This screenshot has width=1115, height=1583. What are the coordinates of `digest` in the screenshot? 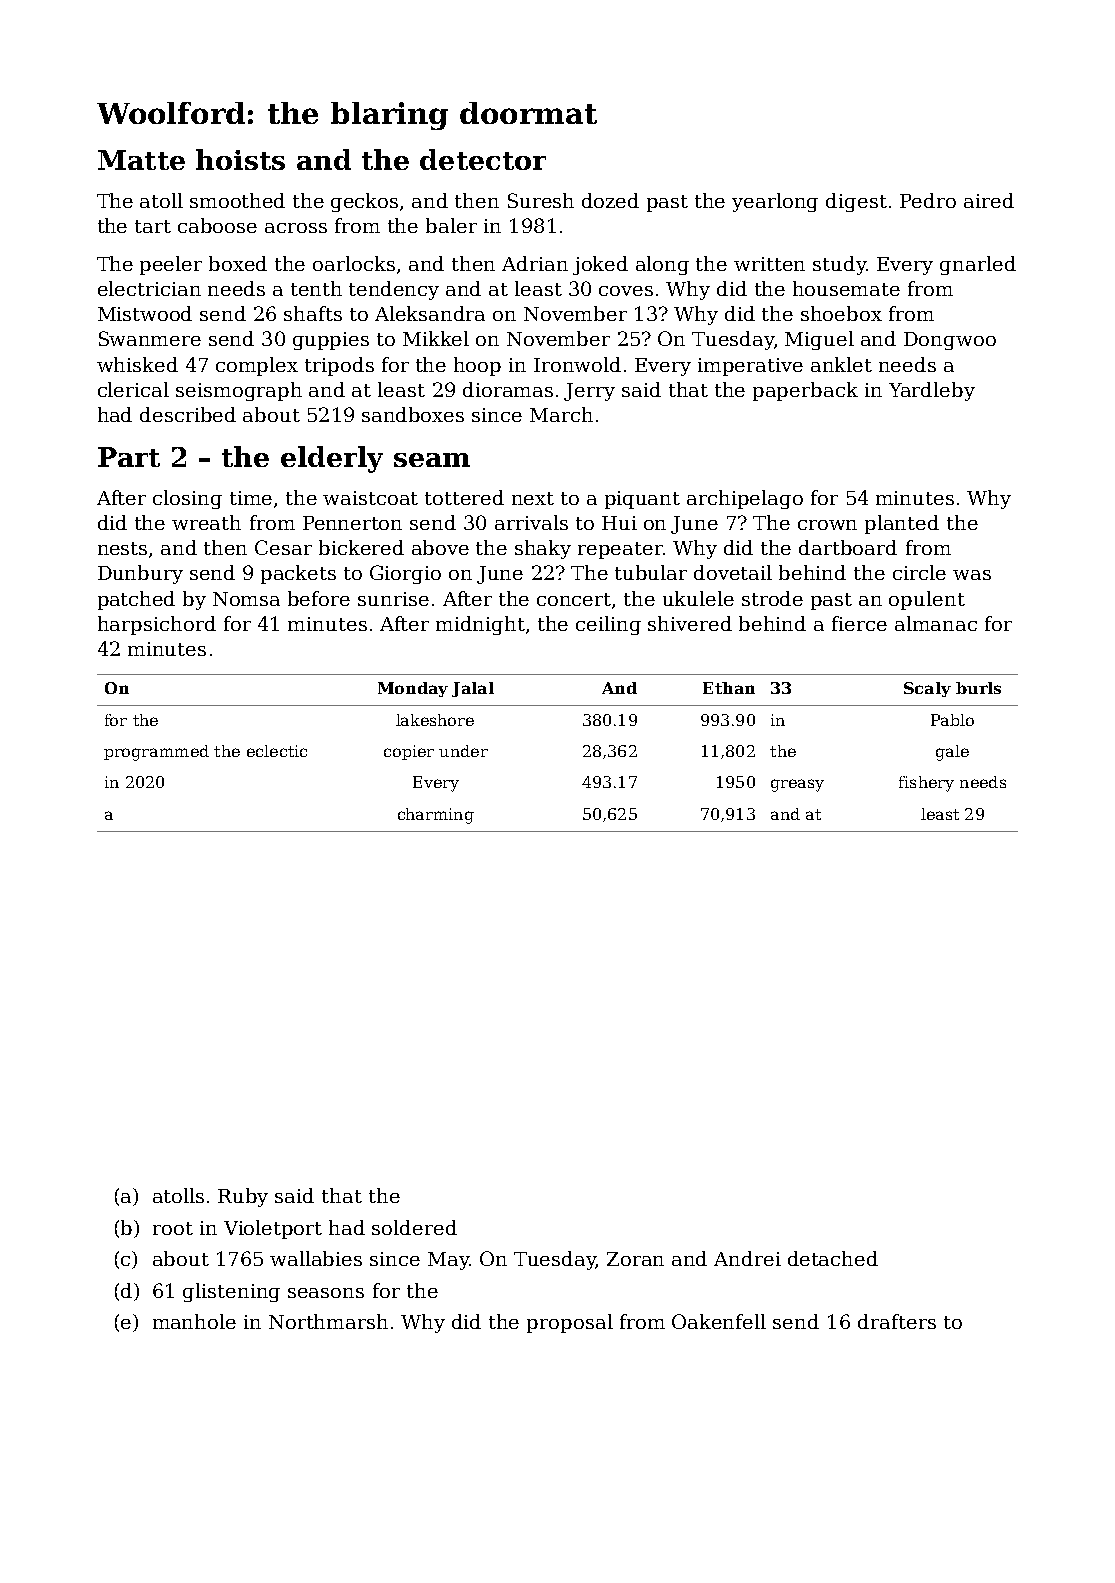 It's located at (856, 202).
